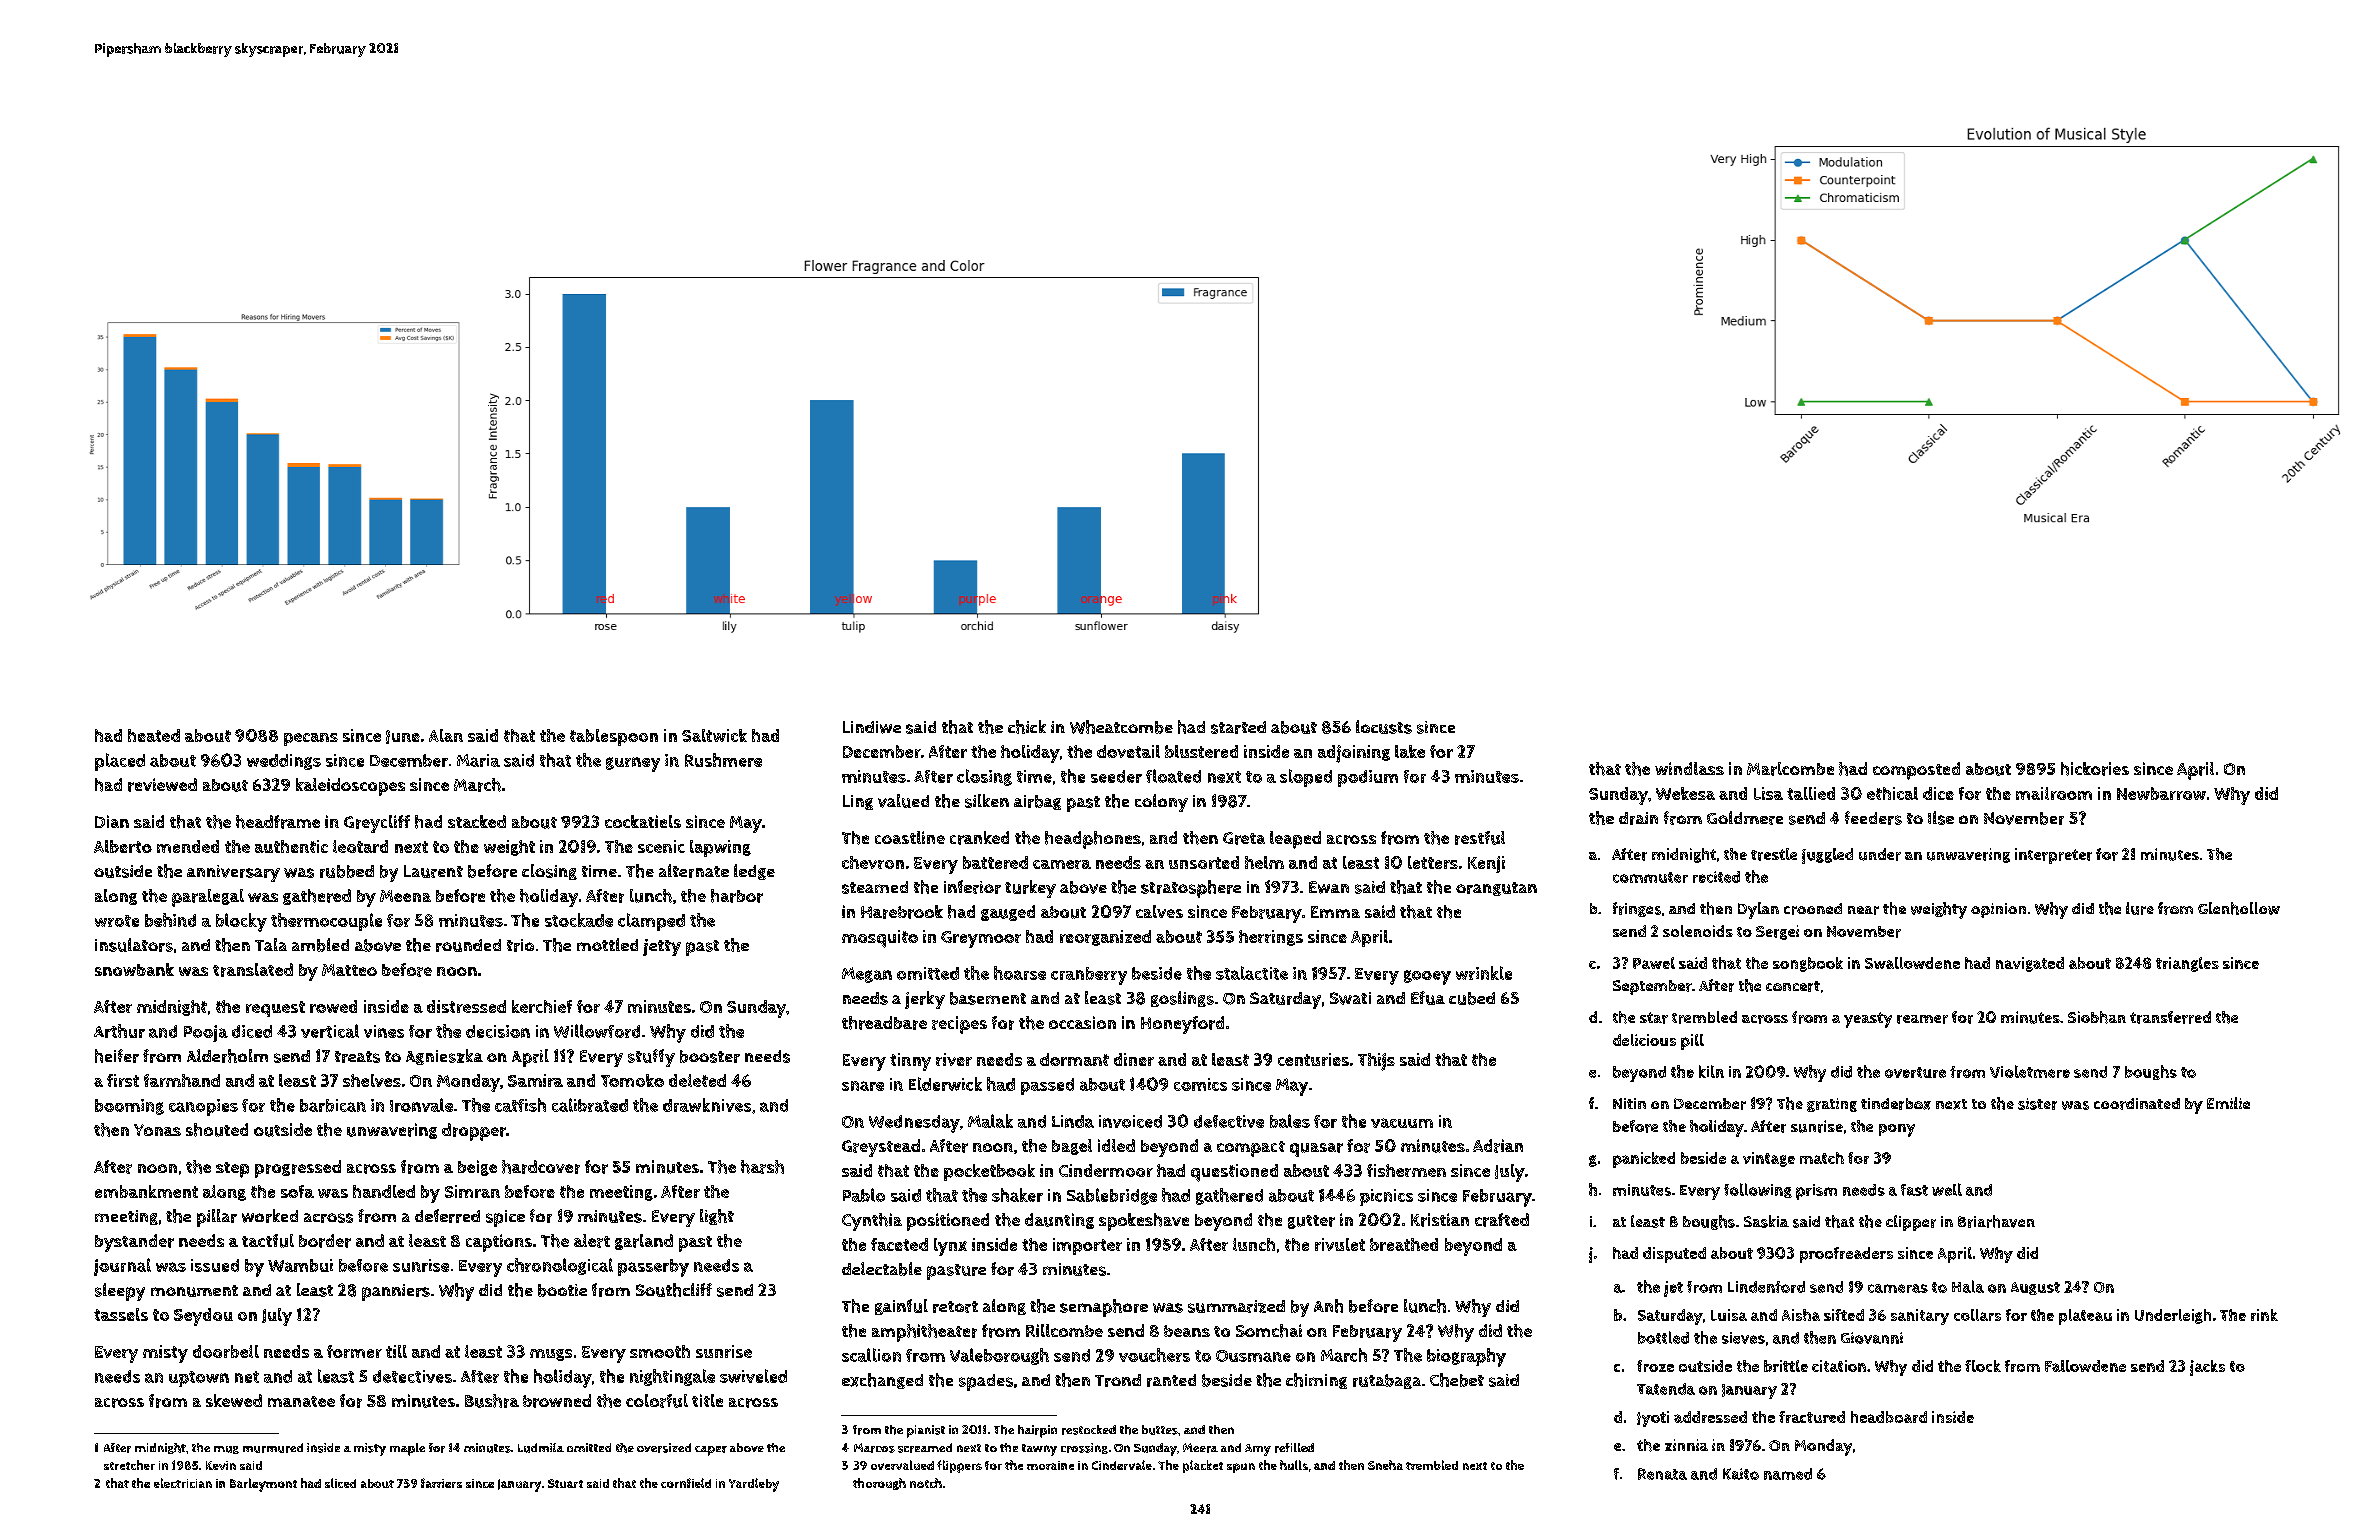 This screenshot has height=1540, width=2380. What do you see at coordinates (377, 824) in the screenshot?
I see `Greycliff` at bounding box center [377, 824].
